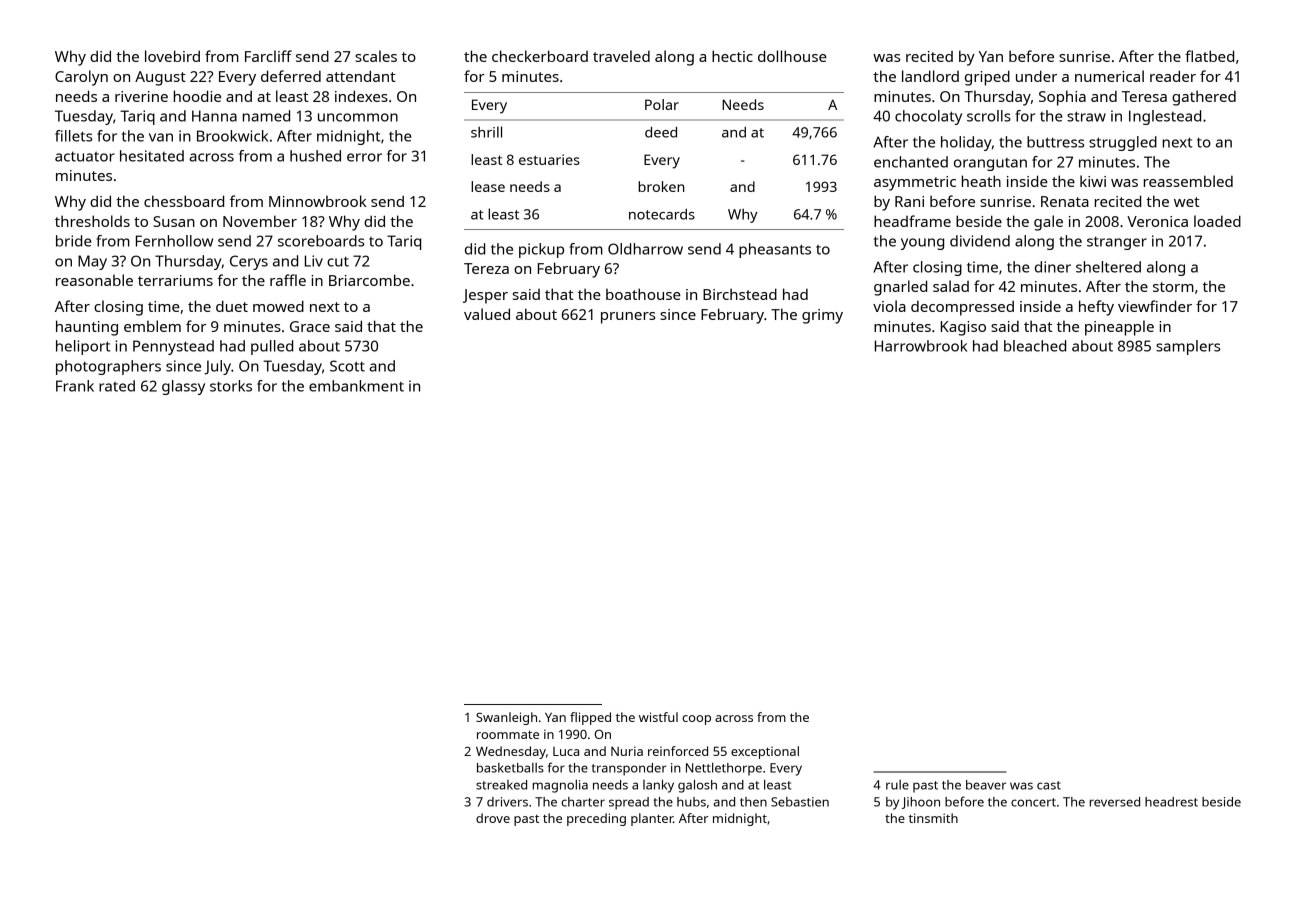 This screenshot has width=1308, height=924. I want to click on embankment, so click(356, 386).
